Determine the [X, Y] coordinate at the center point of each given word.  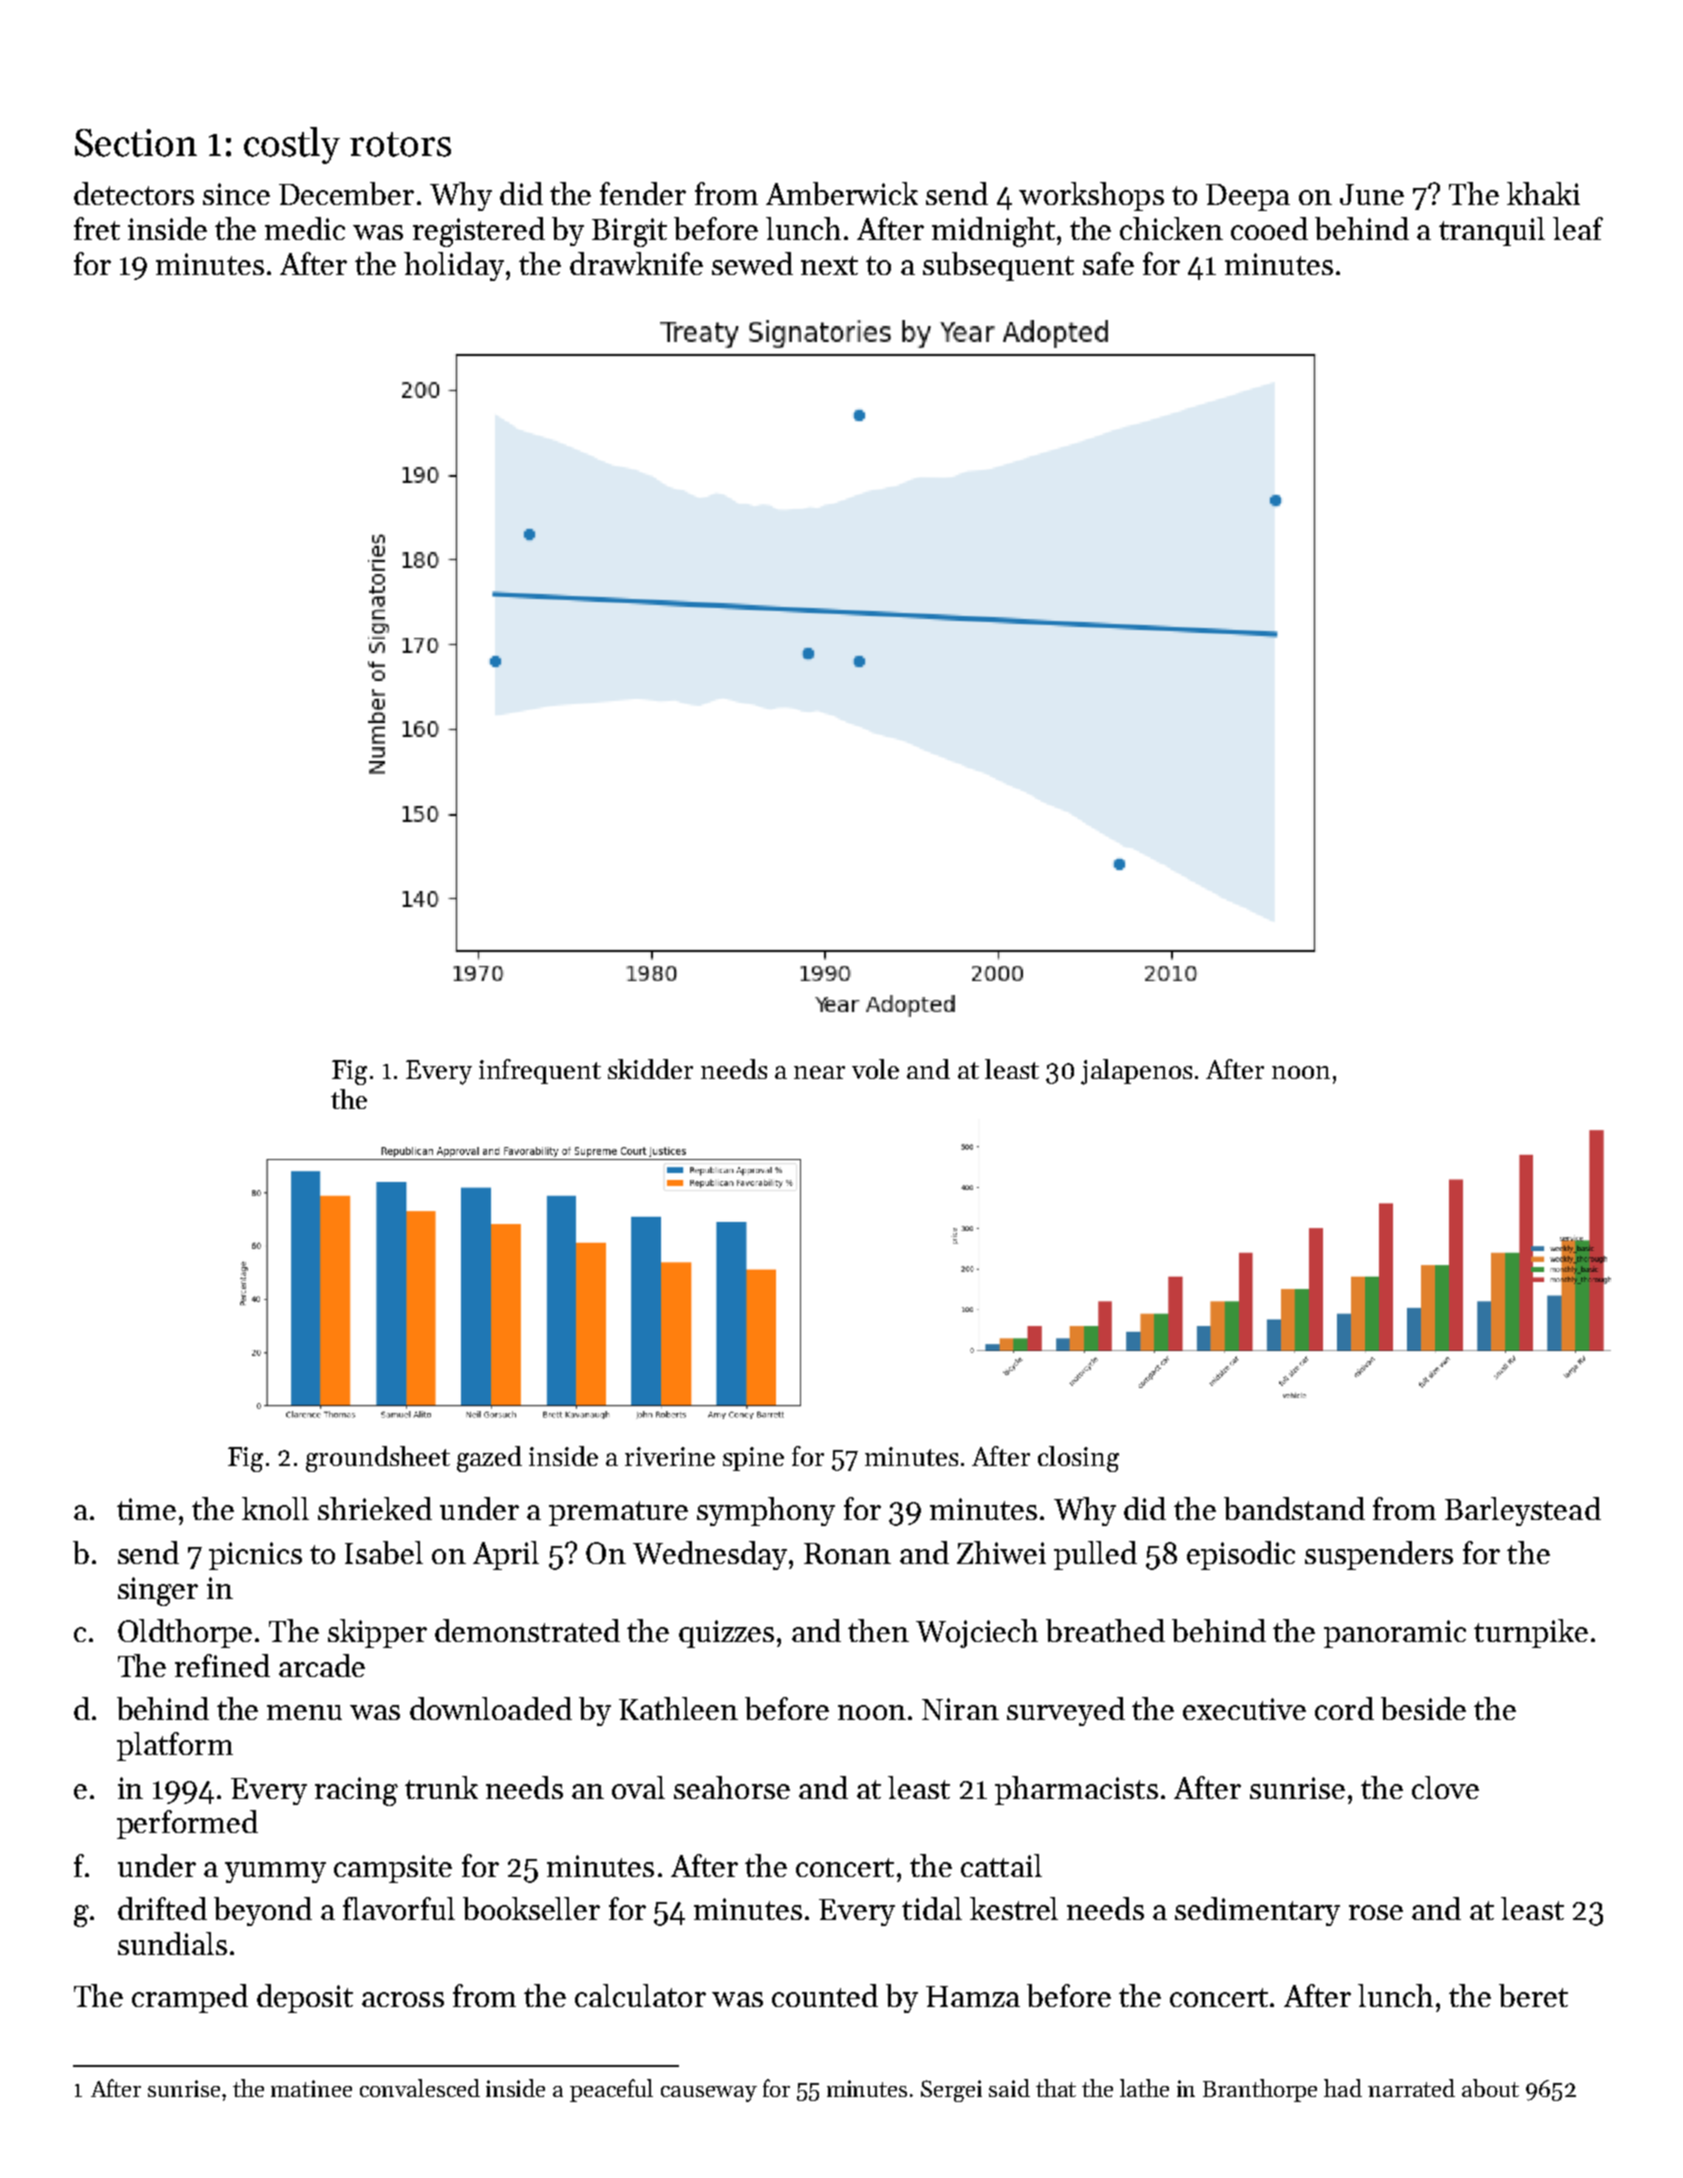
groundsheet [378, 1459]
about [1490, 2088]
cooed [1269, 228]
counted [825, 1995]
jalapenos [1136, 1072]
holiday [454, 266]
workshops [1091, 196]
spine [753, 1459]
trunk [441, 1787]
